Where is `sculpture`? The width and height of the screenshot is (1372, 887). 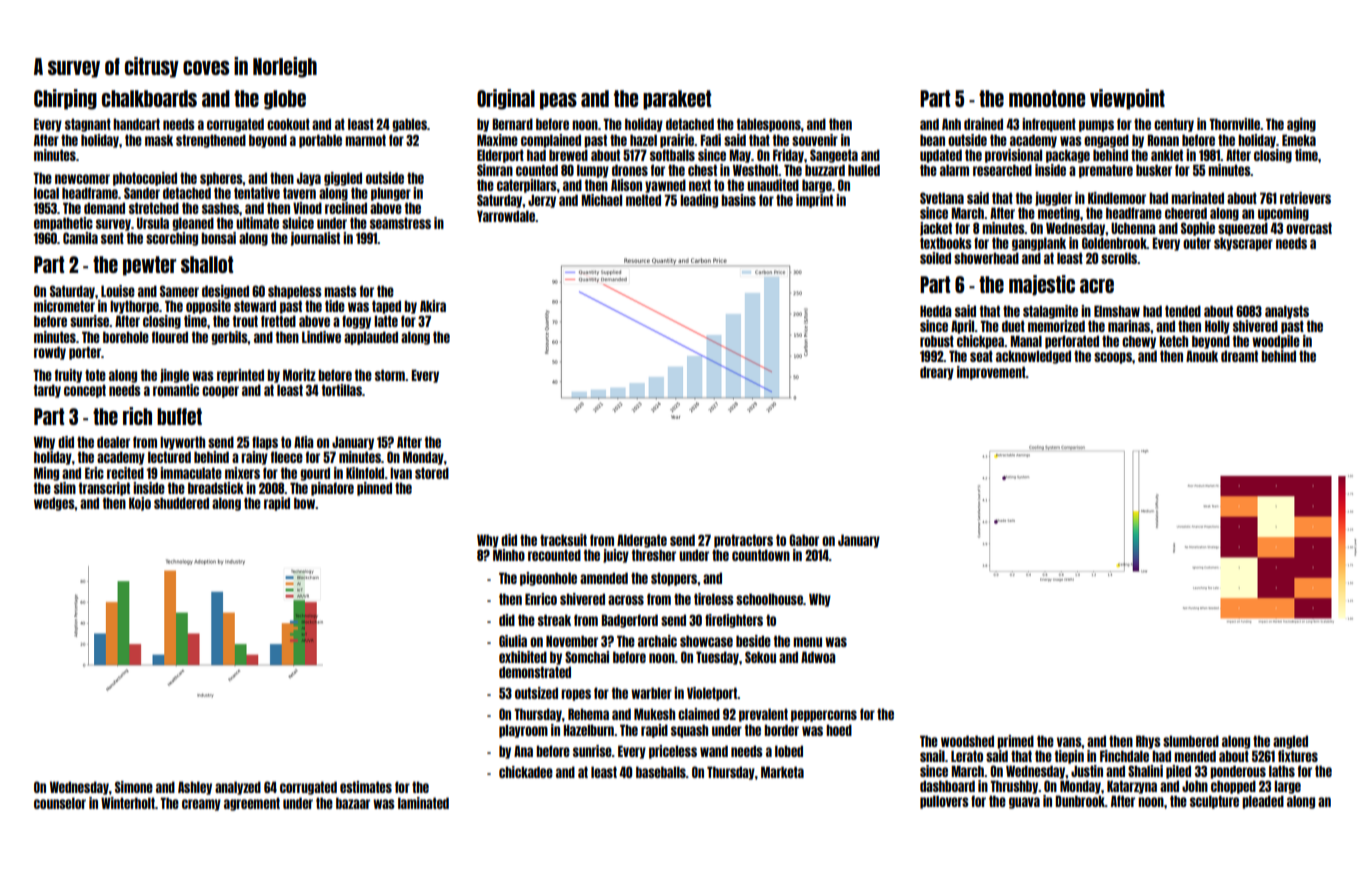
sculpture is located at coordinates (1214, 802).
